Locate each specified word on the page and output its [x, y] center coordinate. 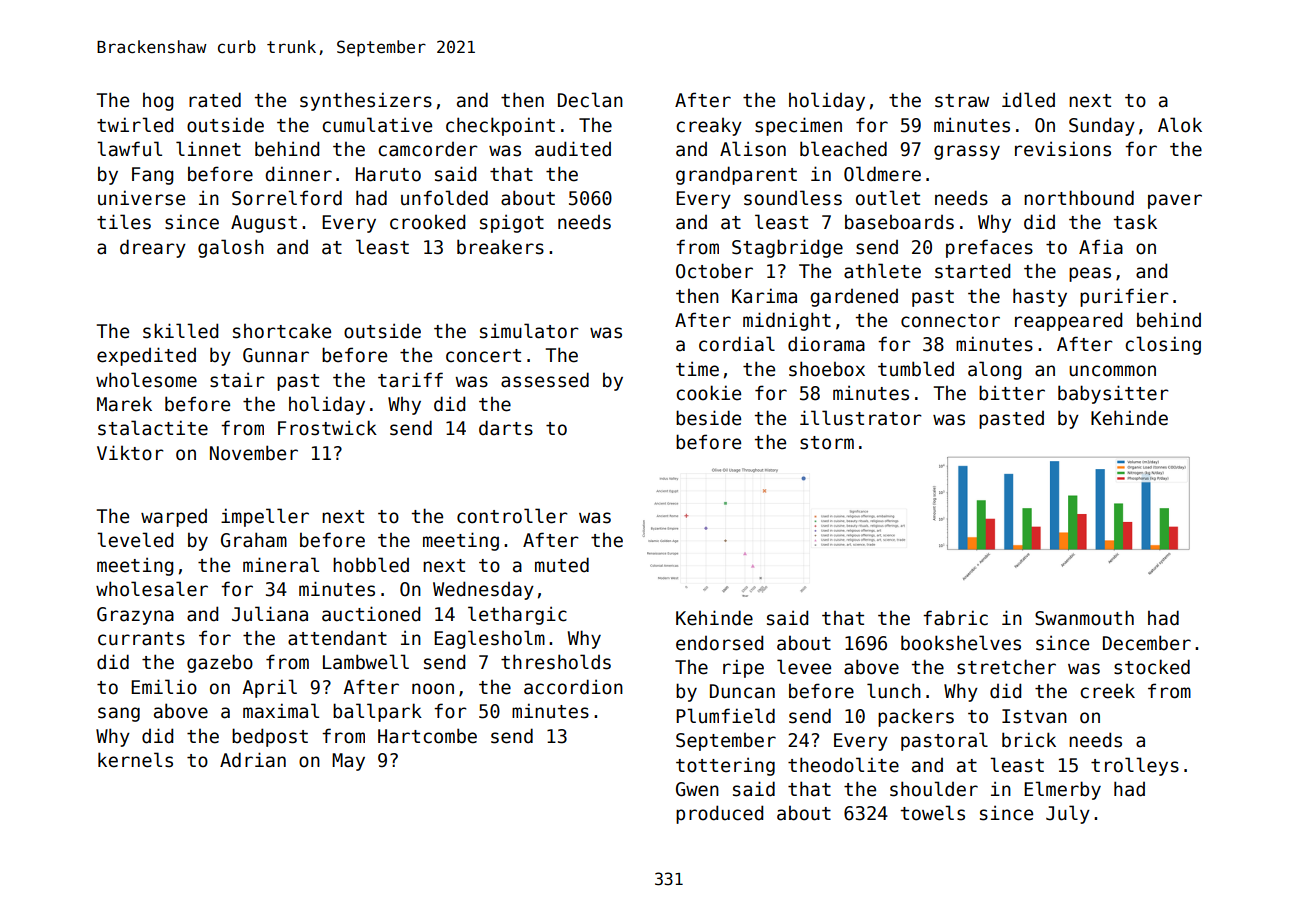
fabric [955, 618]
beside [708, 418]
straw [962, 101]
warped [174, 518]
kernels [135, 760]
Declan [590, 100]
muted [562, 565]
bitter [1012, 393]
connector [950, 321]
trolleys [1135, 766]
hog [158, 102]
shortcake [282, 331]
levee [804, 667]
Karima [764, 296]
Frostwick [327, 428]
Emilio [164, 687]
